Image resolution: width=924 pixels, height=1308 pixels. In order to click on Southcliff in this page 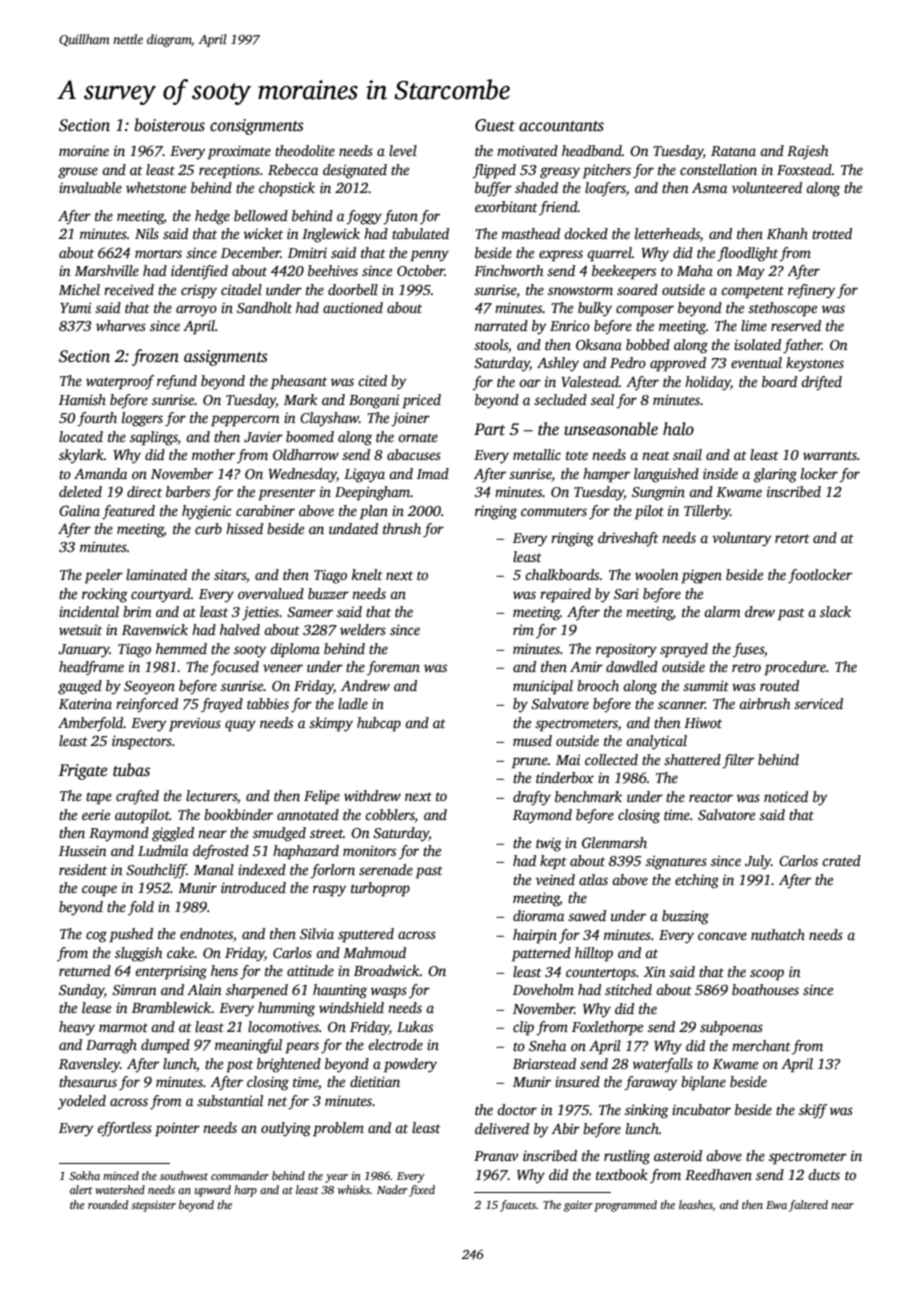, I will do `click(156, 871)`.
